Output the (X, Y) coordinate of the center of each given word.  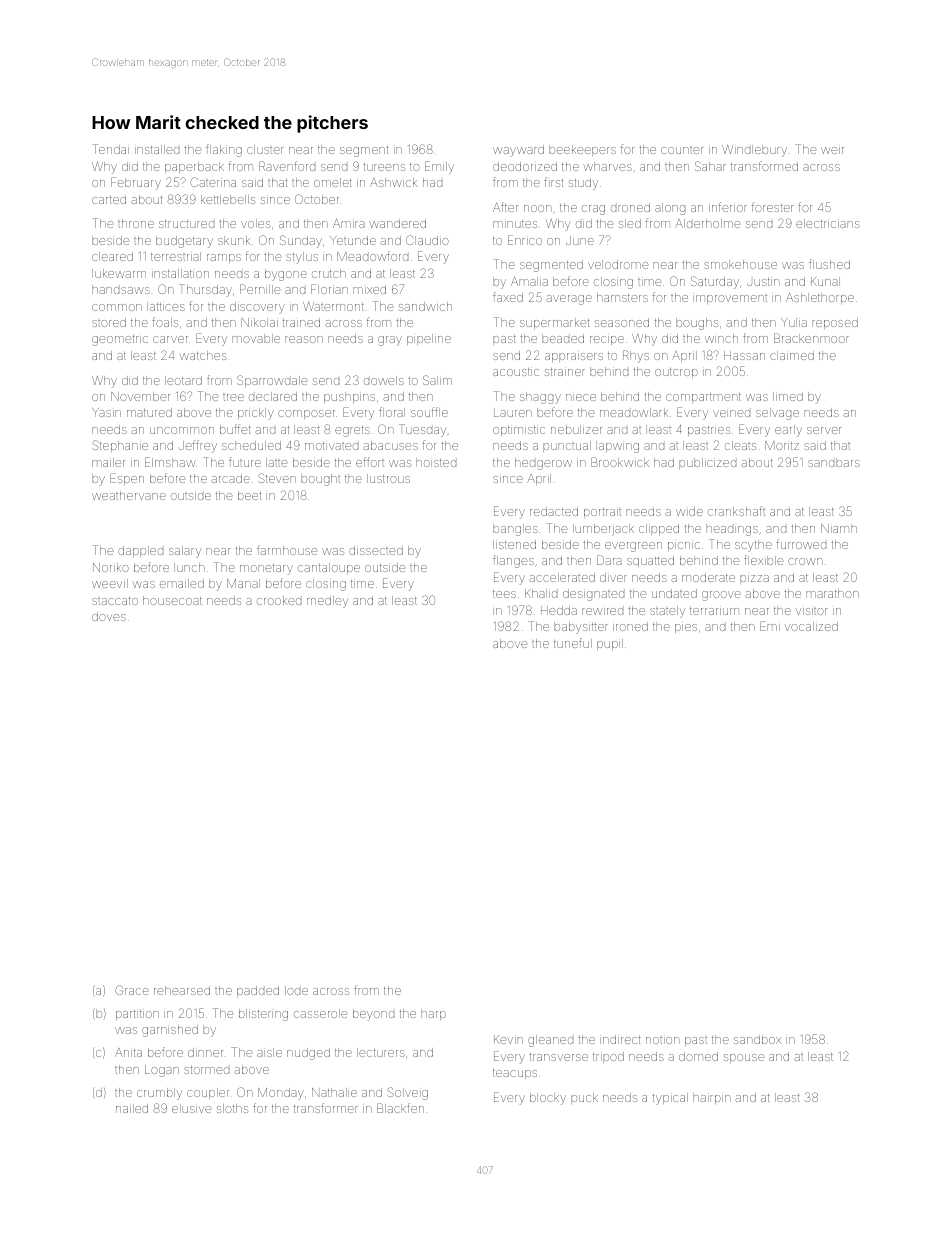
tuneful (573, 643)
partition (137, 1015)
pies (686, 628)
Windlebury (754, 151)
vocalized (811, 626)
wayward (518, 151)
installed (157, 149)
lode (296, 990)
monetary (266, 569)
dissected (376, 550)
